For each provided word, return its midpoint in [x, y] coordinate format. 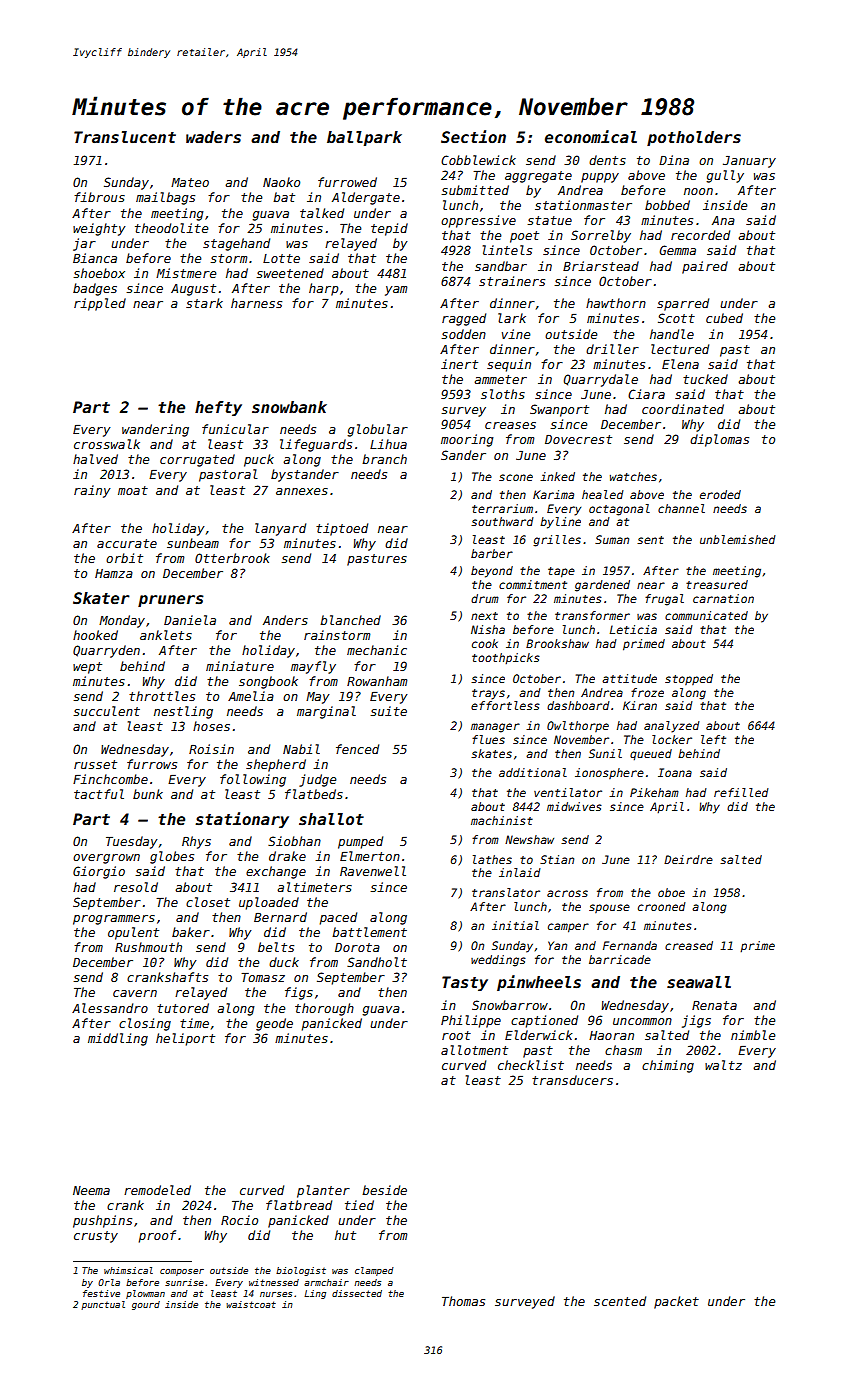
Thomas [463, 1301]
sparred [683, 304]
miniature [240, 666]
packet [676, 1302]
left [713, 739]
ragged [464, 319]
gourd [146, 1305]
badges [95, 289]
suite [388, 711]
